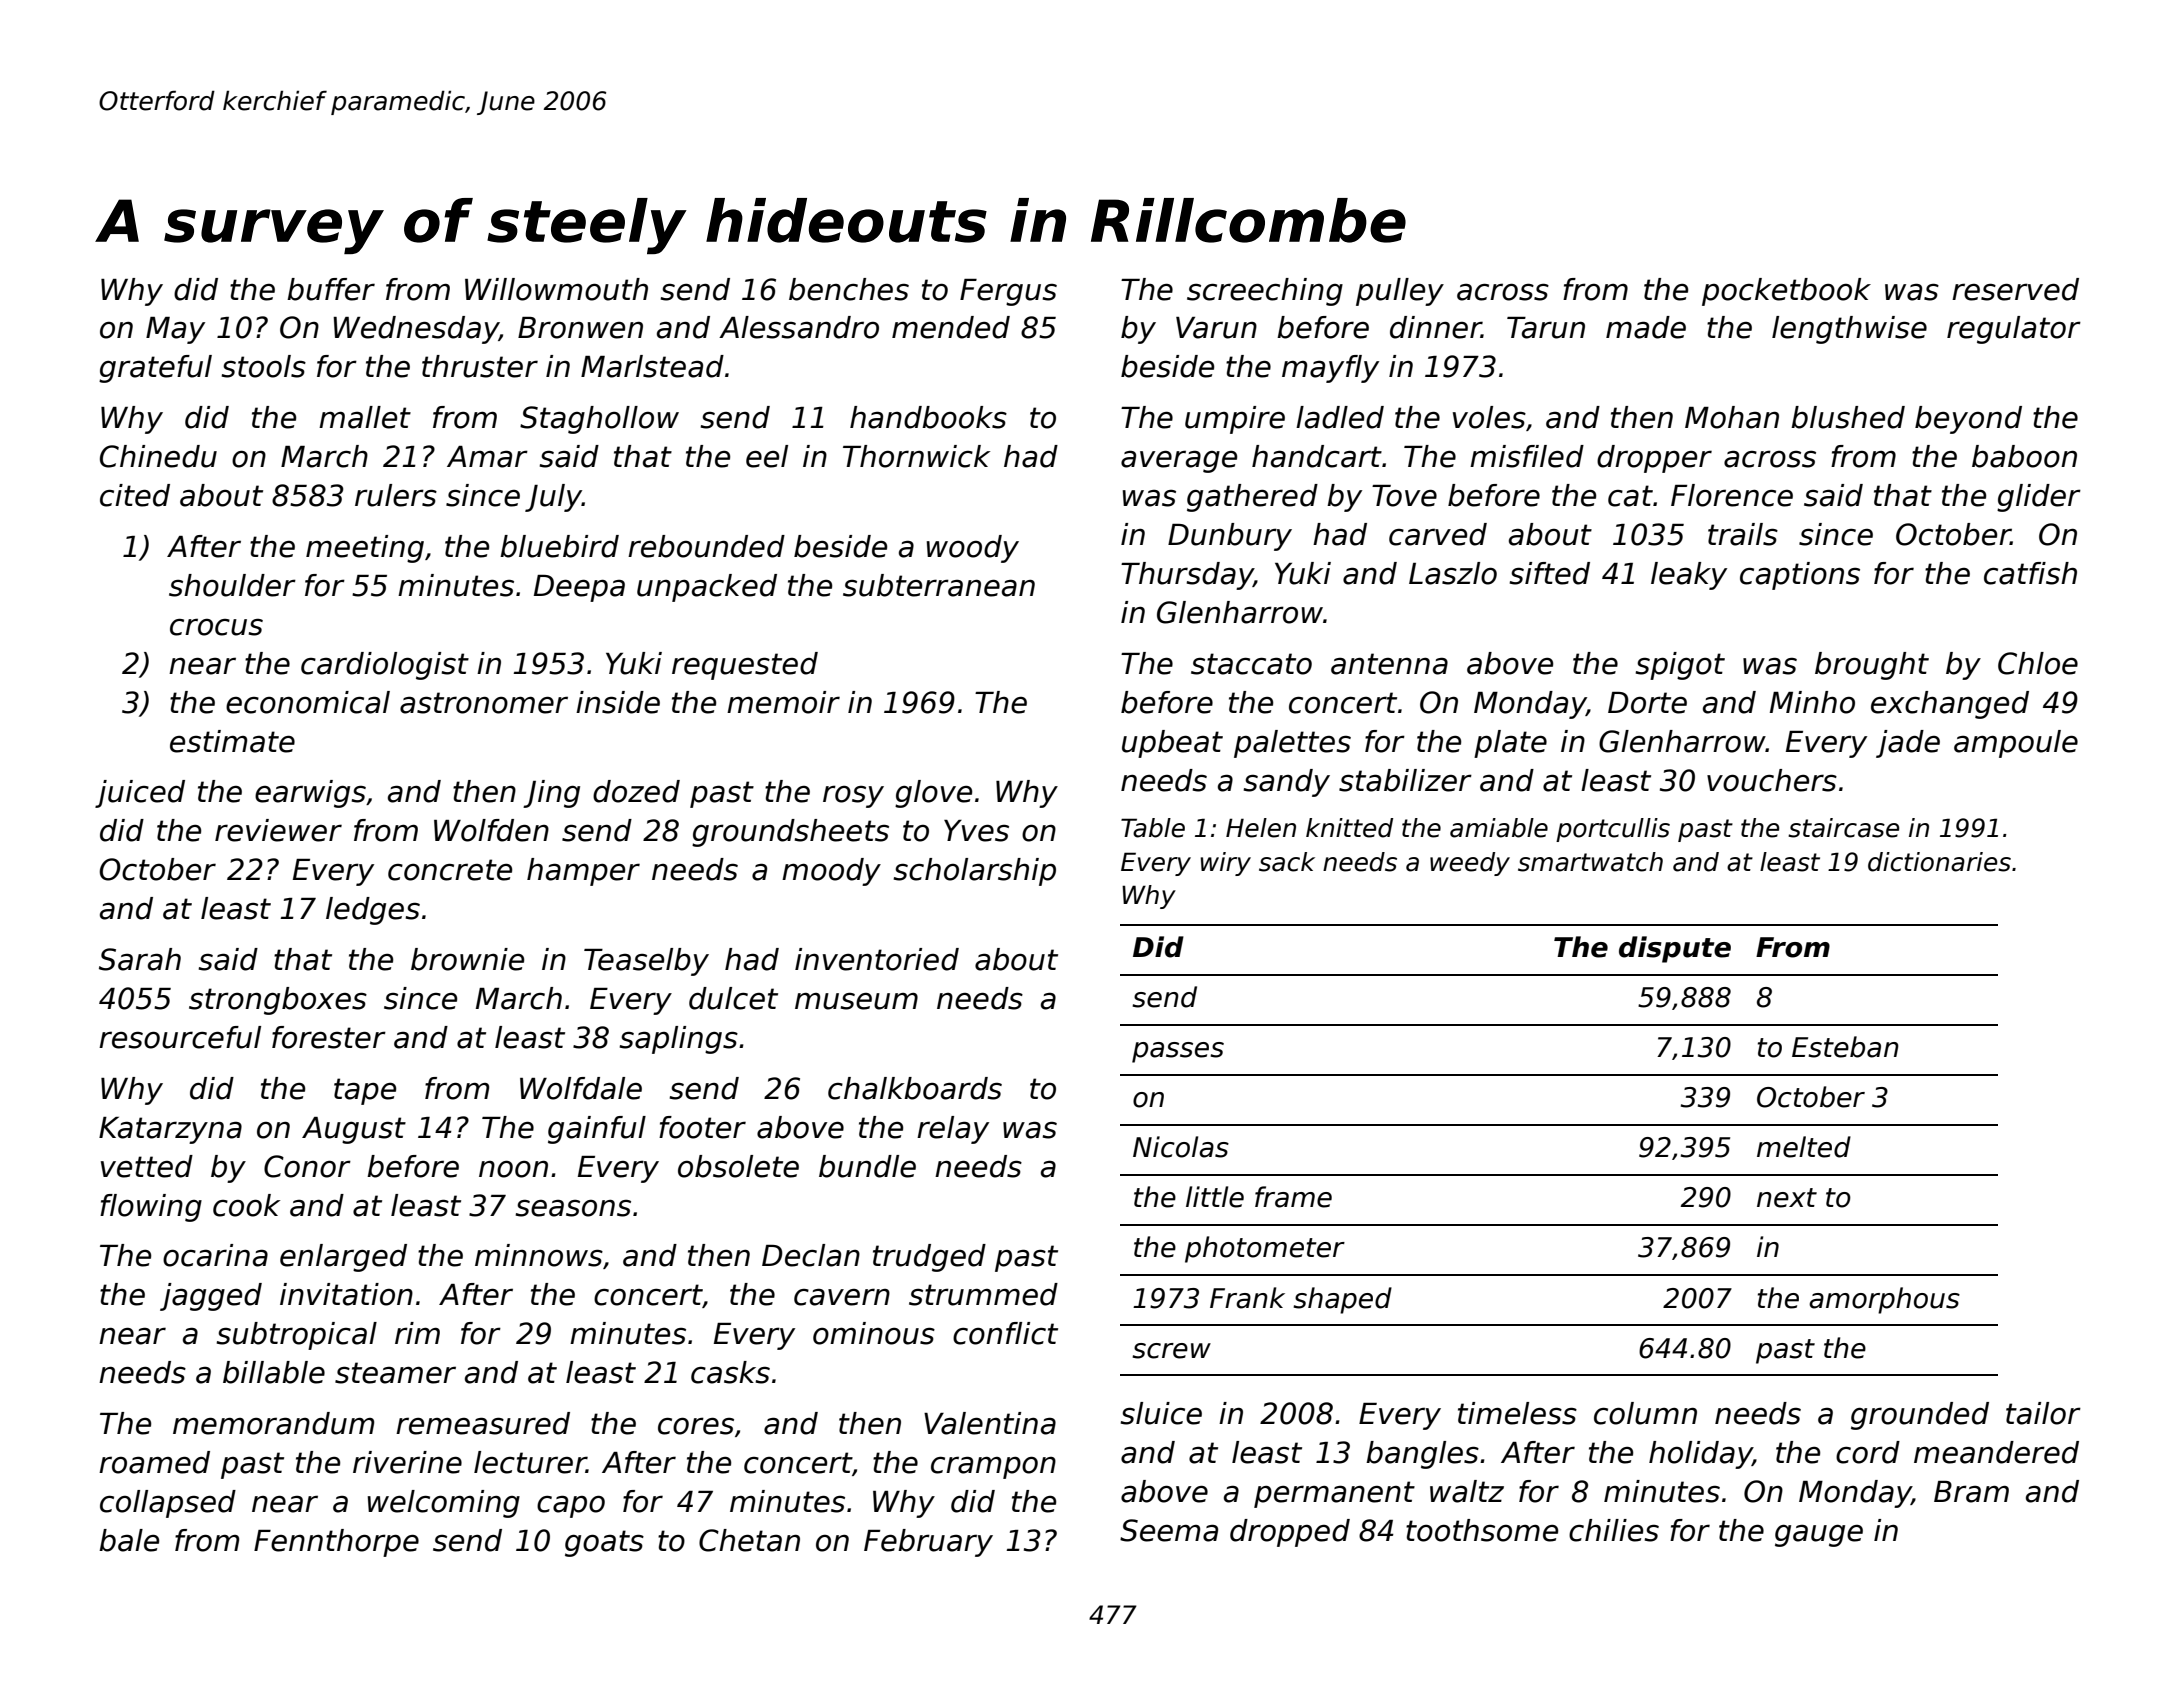 The image size is (2178, 1683). What do you see at coordinates (1265, 292) in the screenshot?
I see `screeching` at bounding box center [1265, 292].
